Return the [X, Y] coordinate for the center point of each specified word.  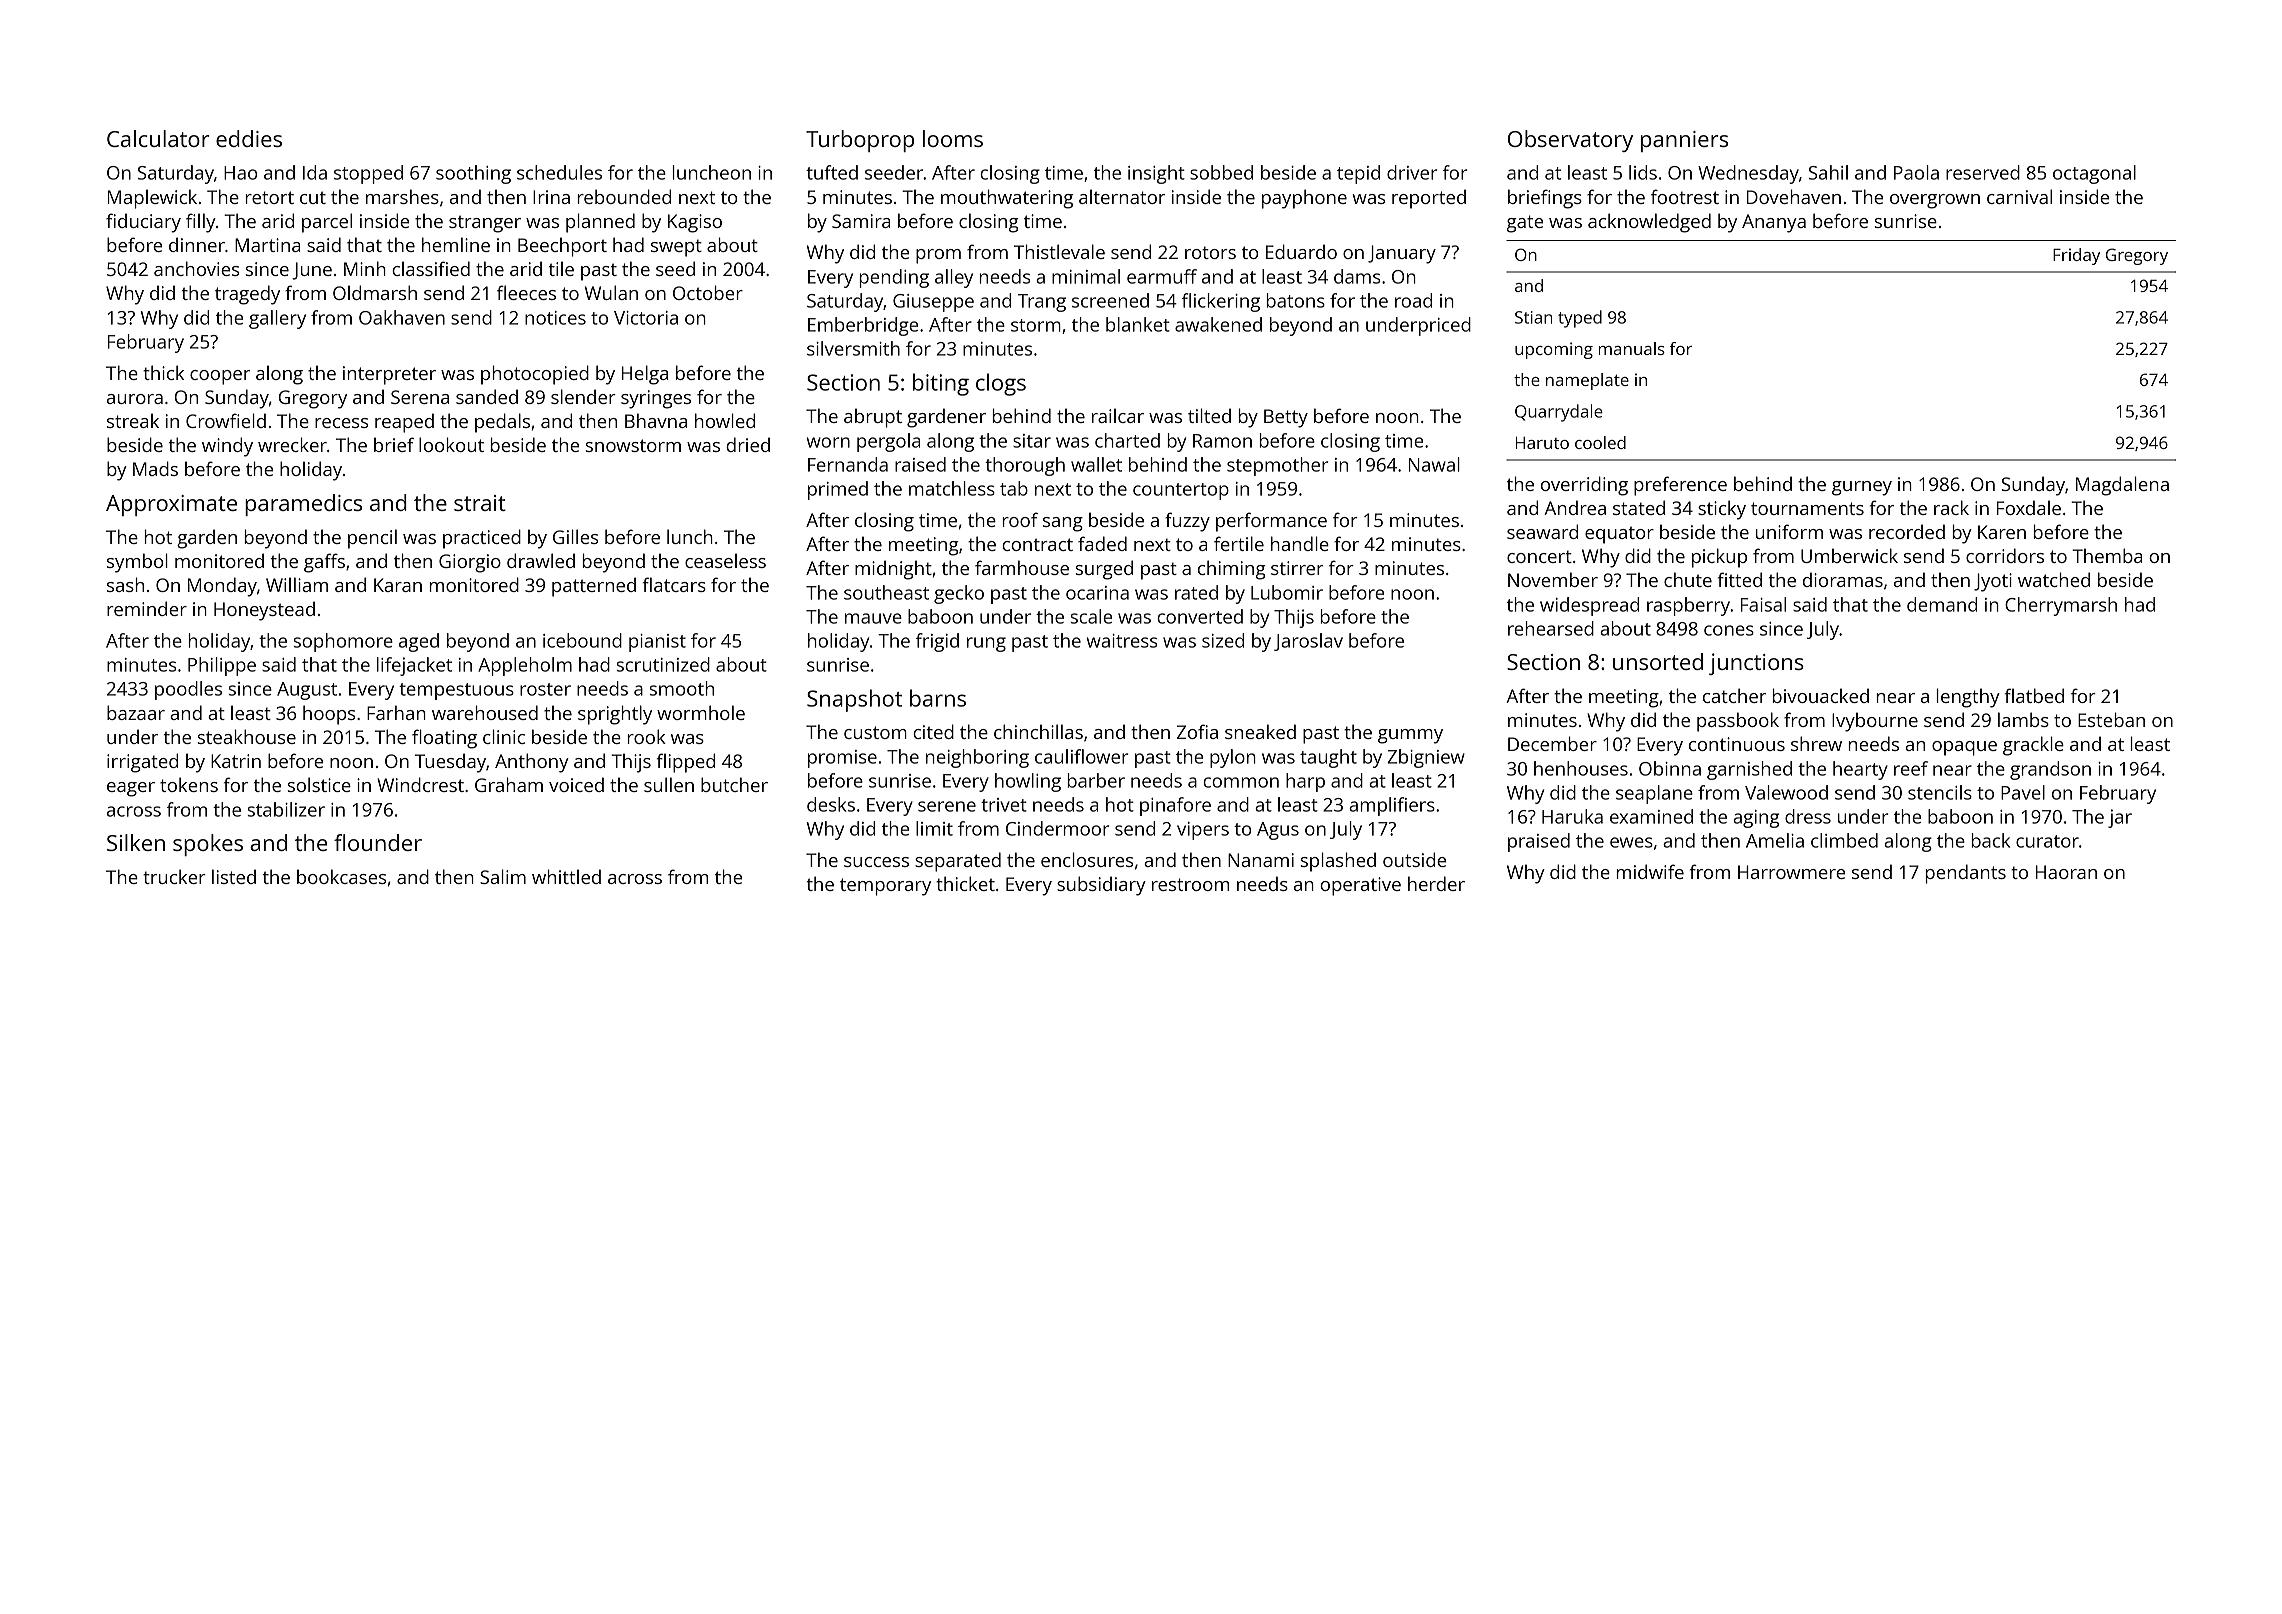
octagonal [2094, 174]
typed [1580, 319]
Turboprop [860, 141]
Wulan [611, 292]
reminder [147, 608]
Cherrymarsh [2061, 606]
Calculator [158, 138]
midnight [893, 570]
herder [1436, 883]
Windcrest [420, 784]
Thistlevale [1059, 251]
